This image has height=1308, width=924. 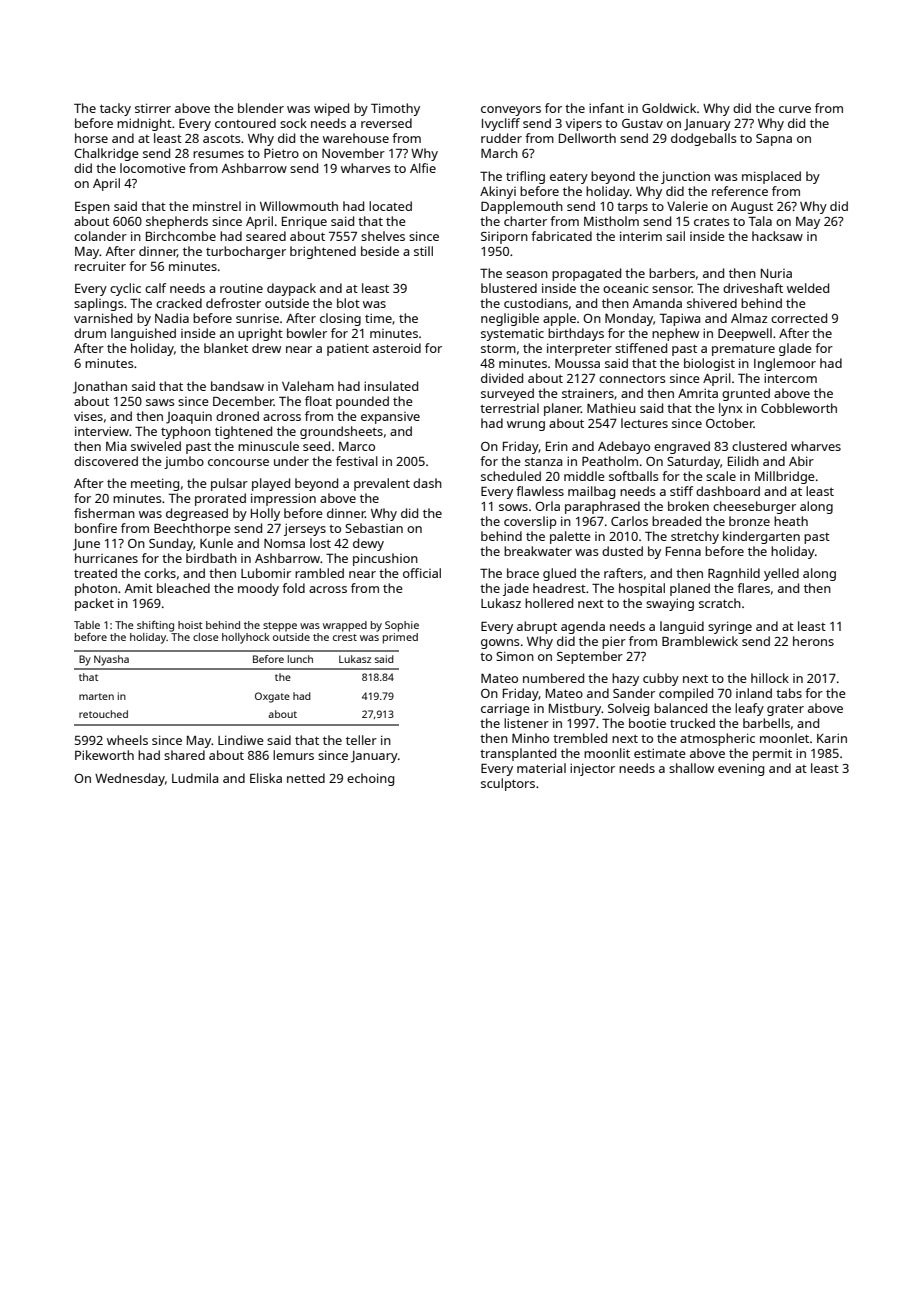 I want to click on brace, so click(x=523, y=573).
